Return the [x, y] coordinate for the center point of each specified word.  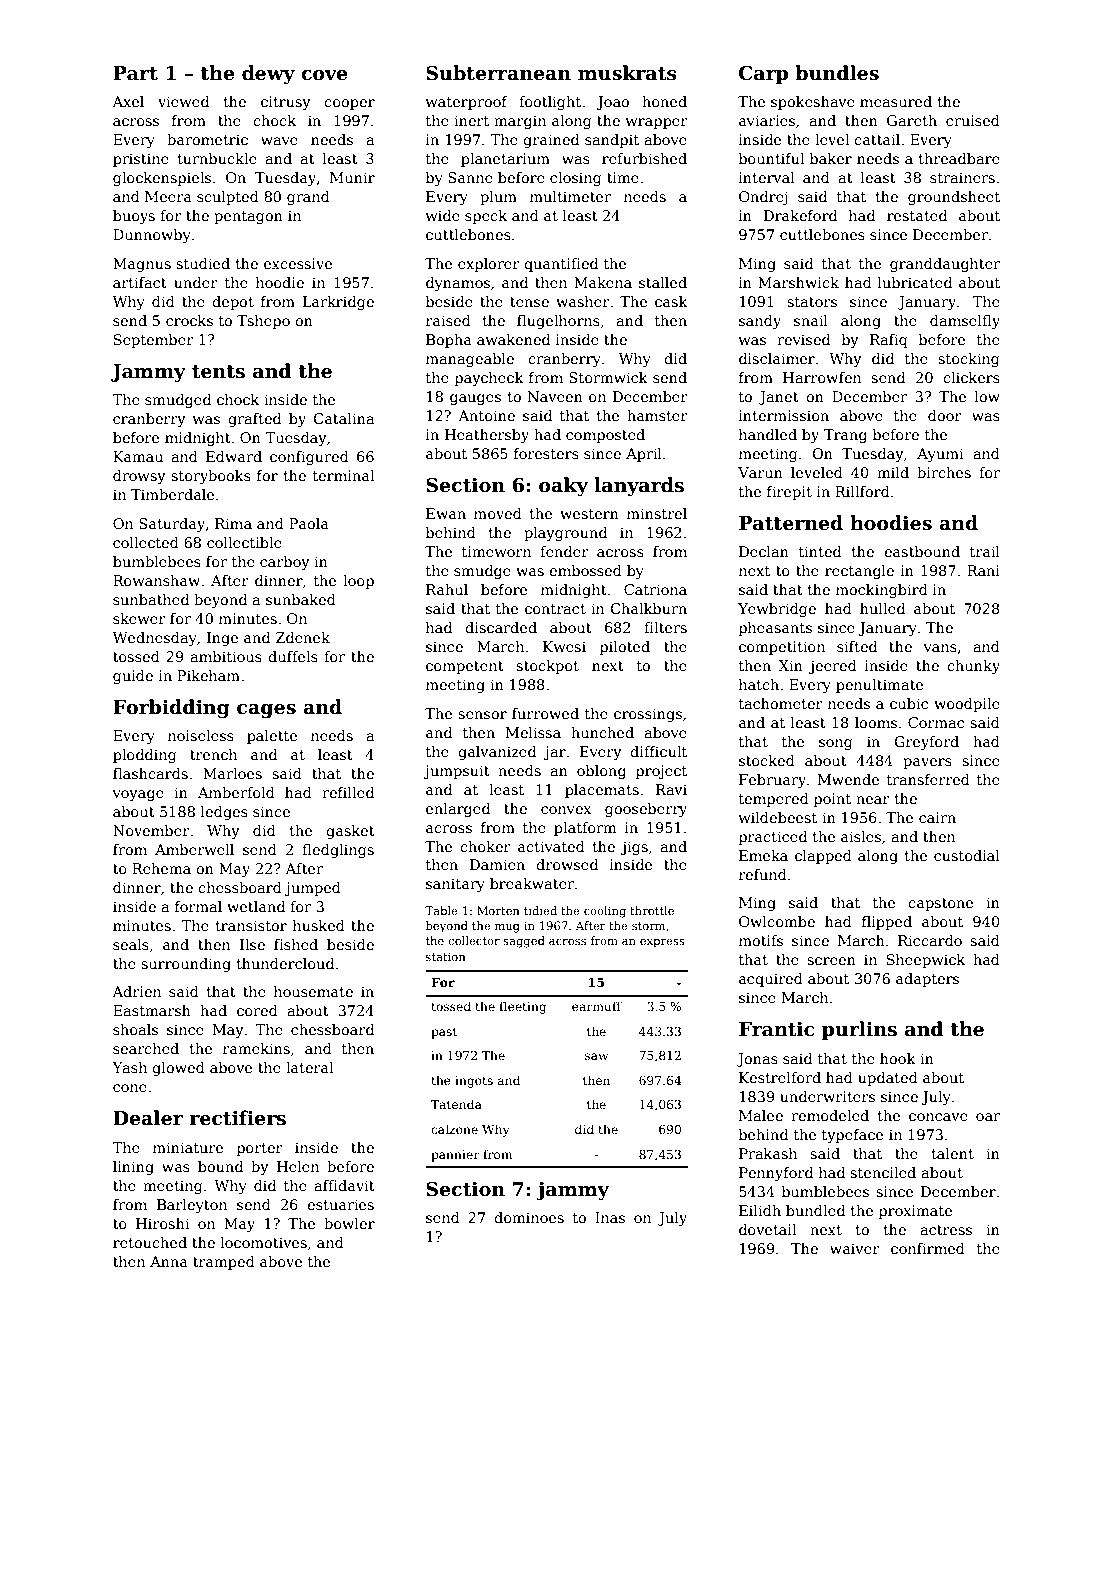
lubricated [915, 282]
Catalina [343, 418]
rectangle [859, 572]
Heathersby [487, 436]
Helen [298, 1166]
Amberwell [194, 849]
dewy [268, 74]
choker [485, 846]
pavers [927, 763]
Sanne [470, 177]
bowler [349, 1223]
